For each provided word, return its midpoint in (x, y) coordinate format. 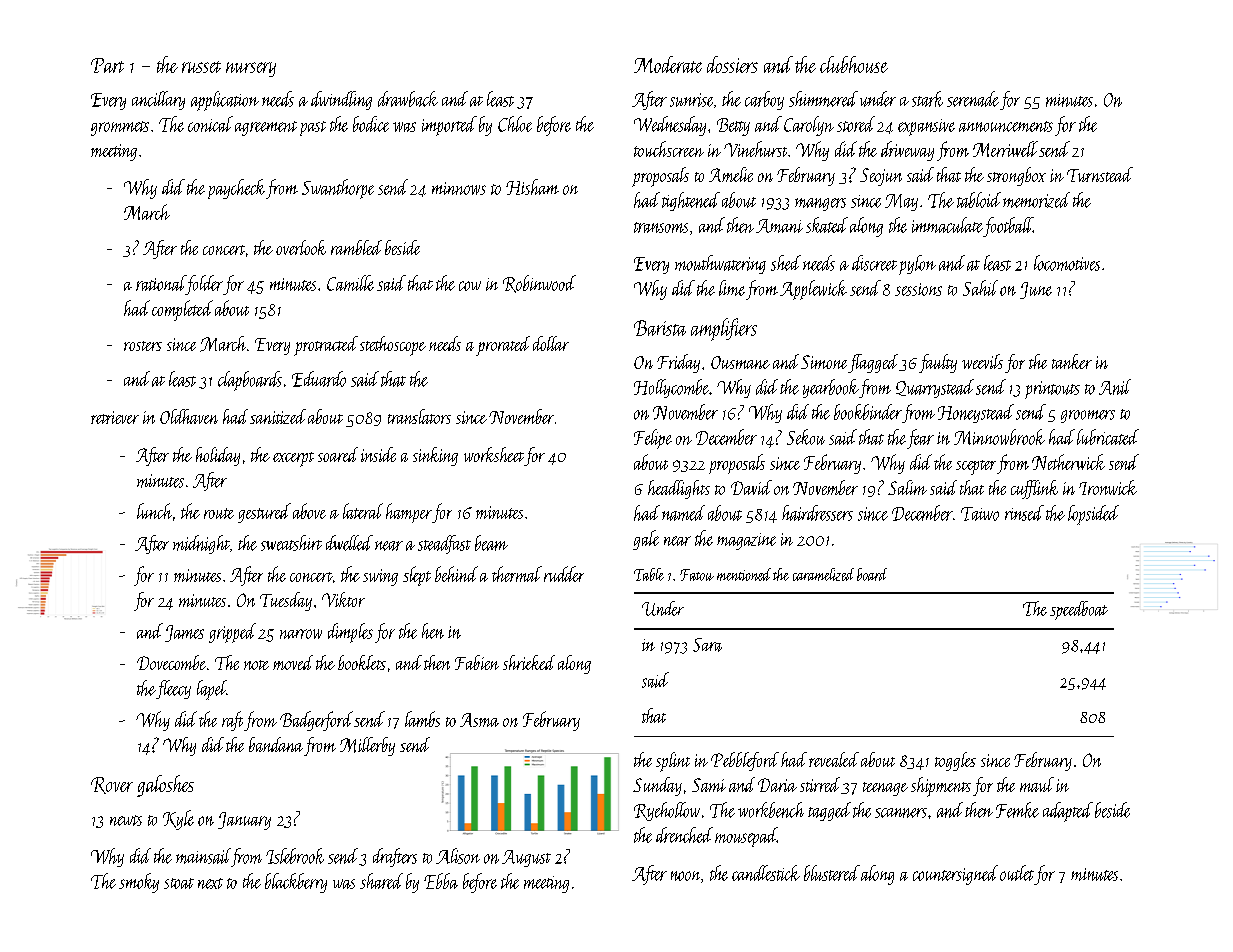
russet (201, 67)
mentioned (744, 574)
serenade (973, 99)
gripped (232, 633)
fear (920, 439)
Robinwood (539, 284)
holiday (218, 456)
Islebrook (295, 856)
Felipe (653, 439)
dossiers (732, 64)
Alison (458, 856)
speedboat (1079, 610)
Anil (1115, 387)
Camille (350, 283)
